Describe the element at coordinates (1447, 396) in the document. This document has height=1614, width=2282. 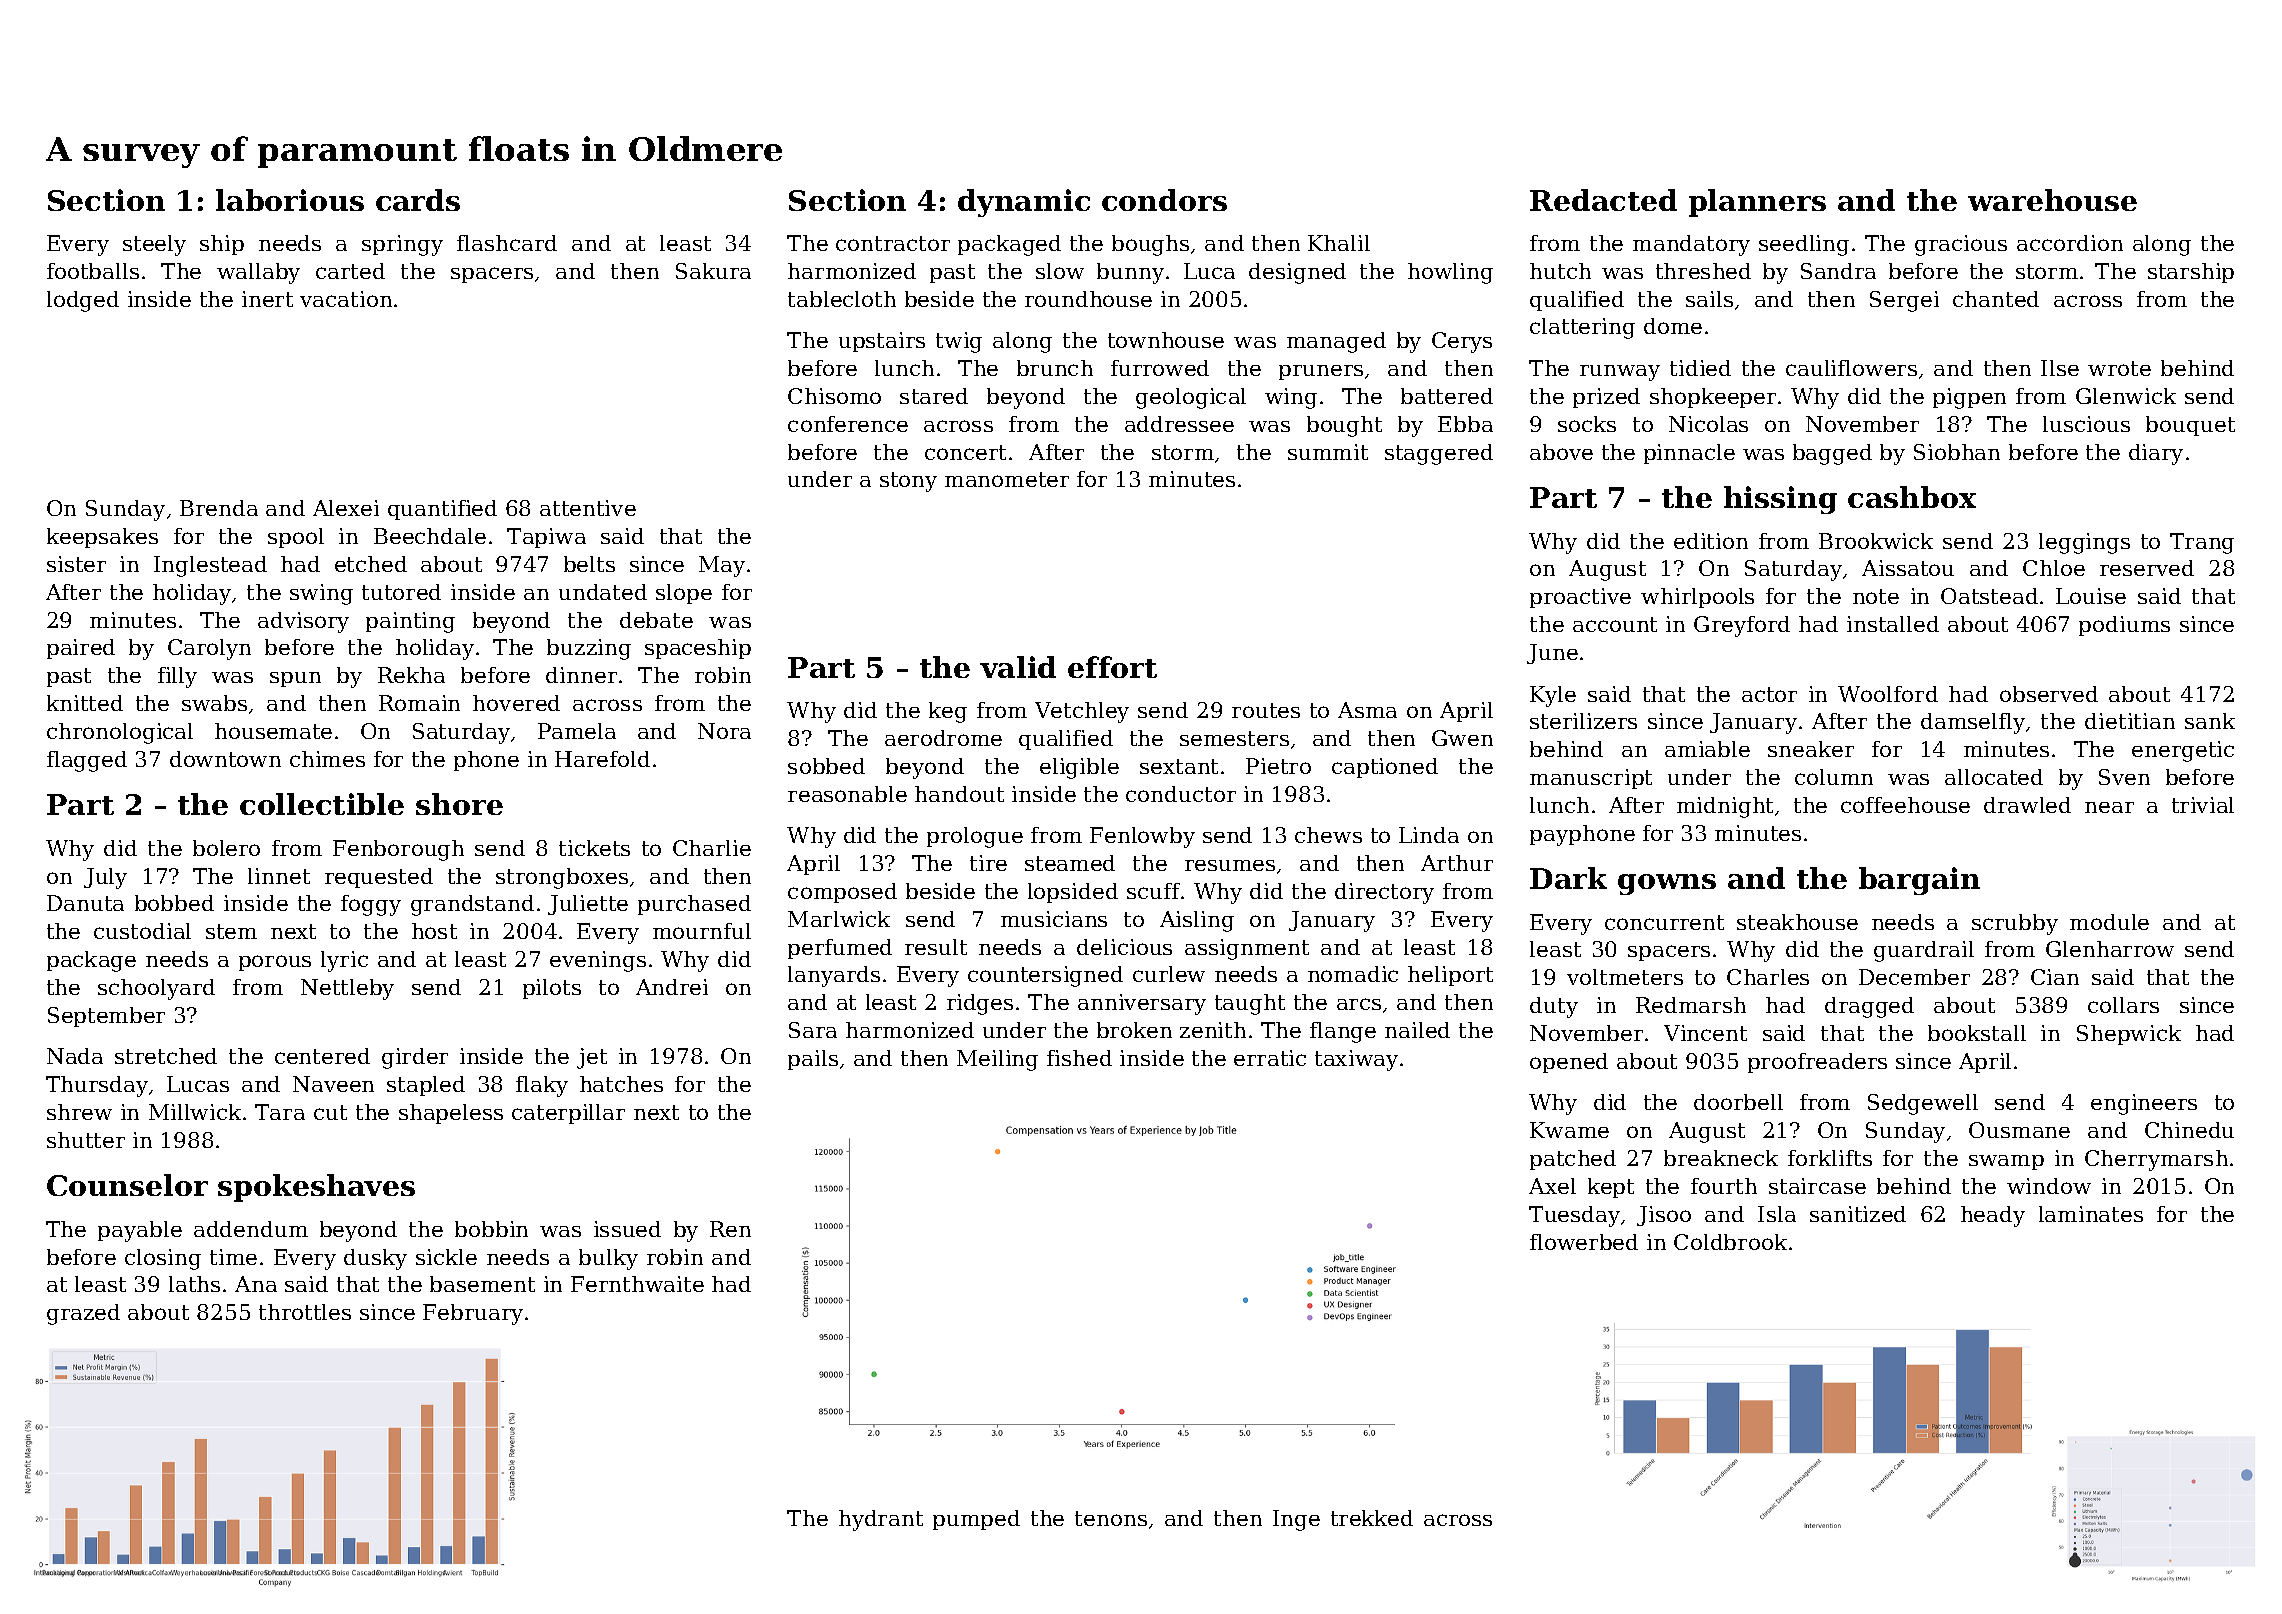
I see `battered` at that location.
